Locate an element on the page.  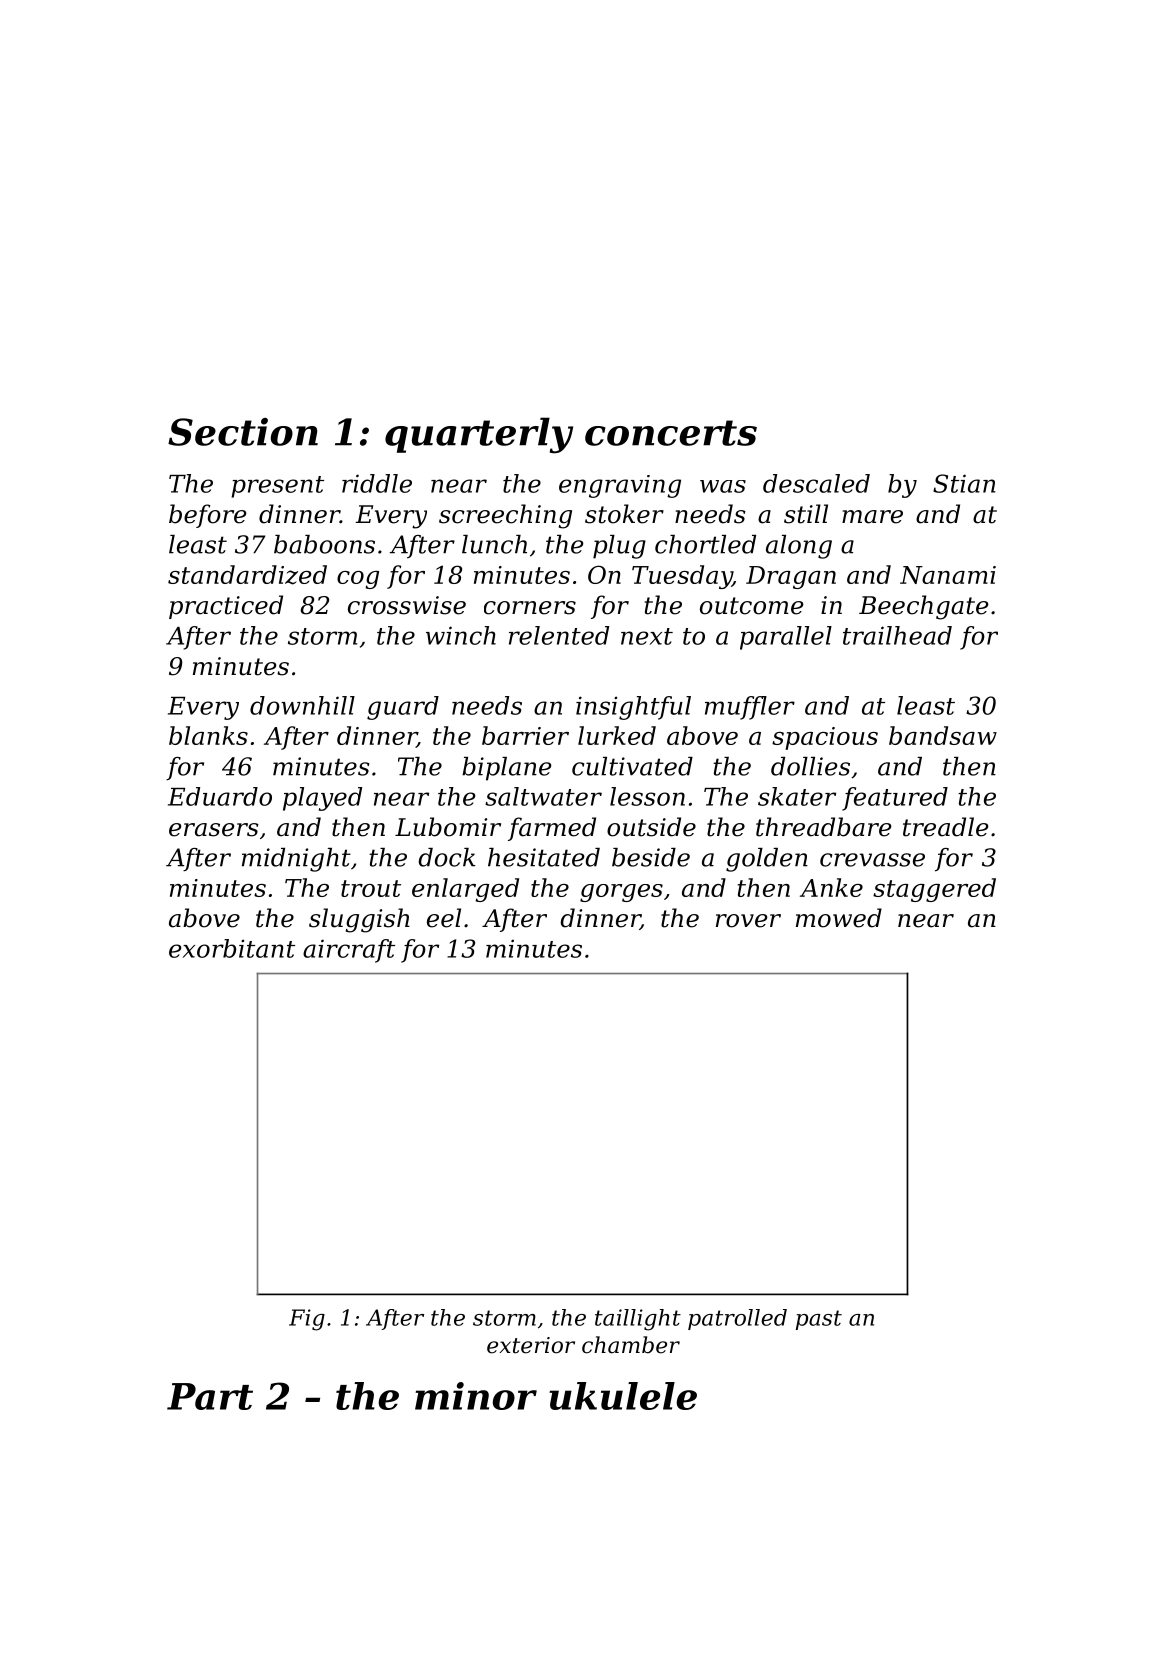
concerts is located at coordinates (671, 433).
